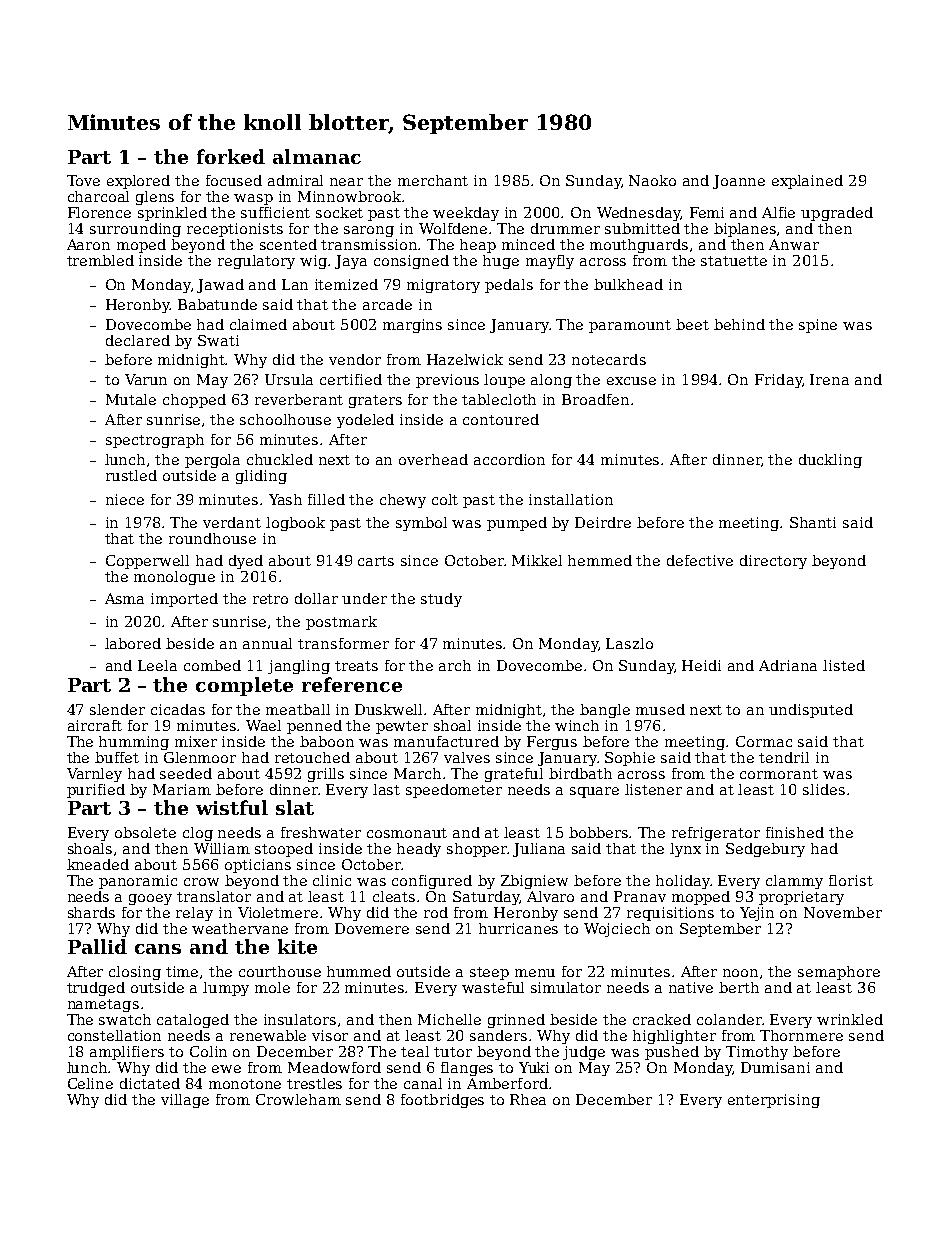 Image resolution: width=952 pixels, height=1233 pixels. What do you see at coordinates (757, 914) in the screenshot?
I see `Yejin` at bounding box center [757, 914].
